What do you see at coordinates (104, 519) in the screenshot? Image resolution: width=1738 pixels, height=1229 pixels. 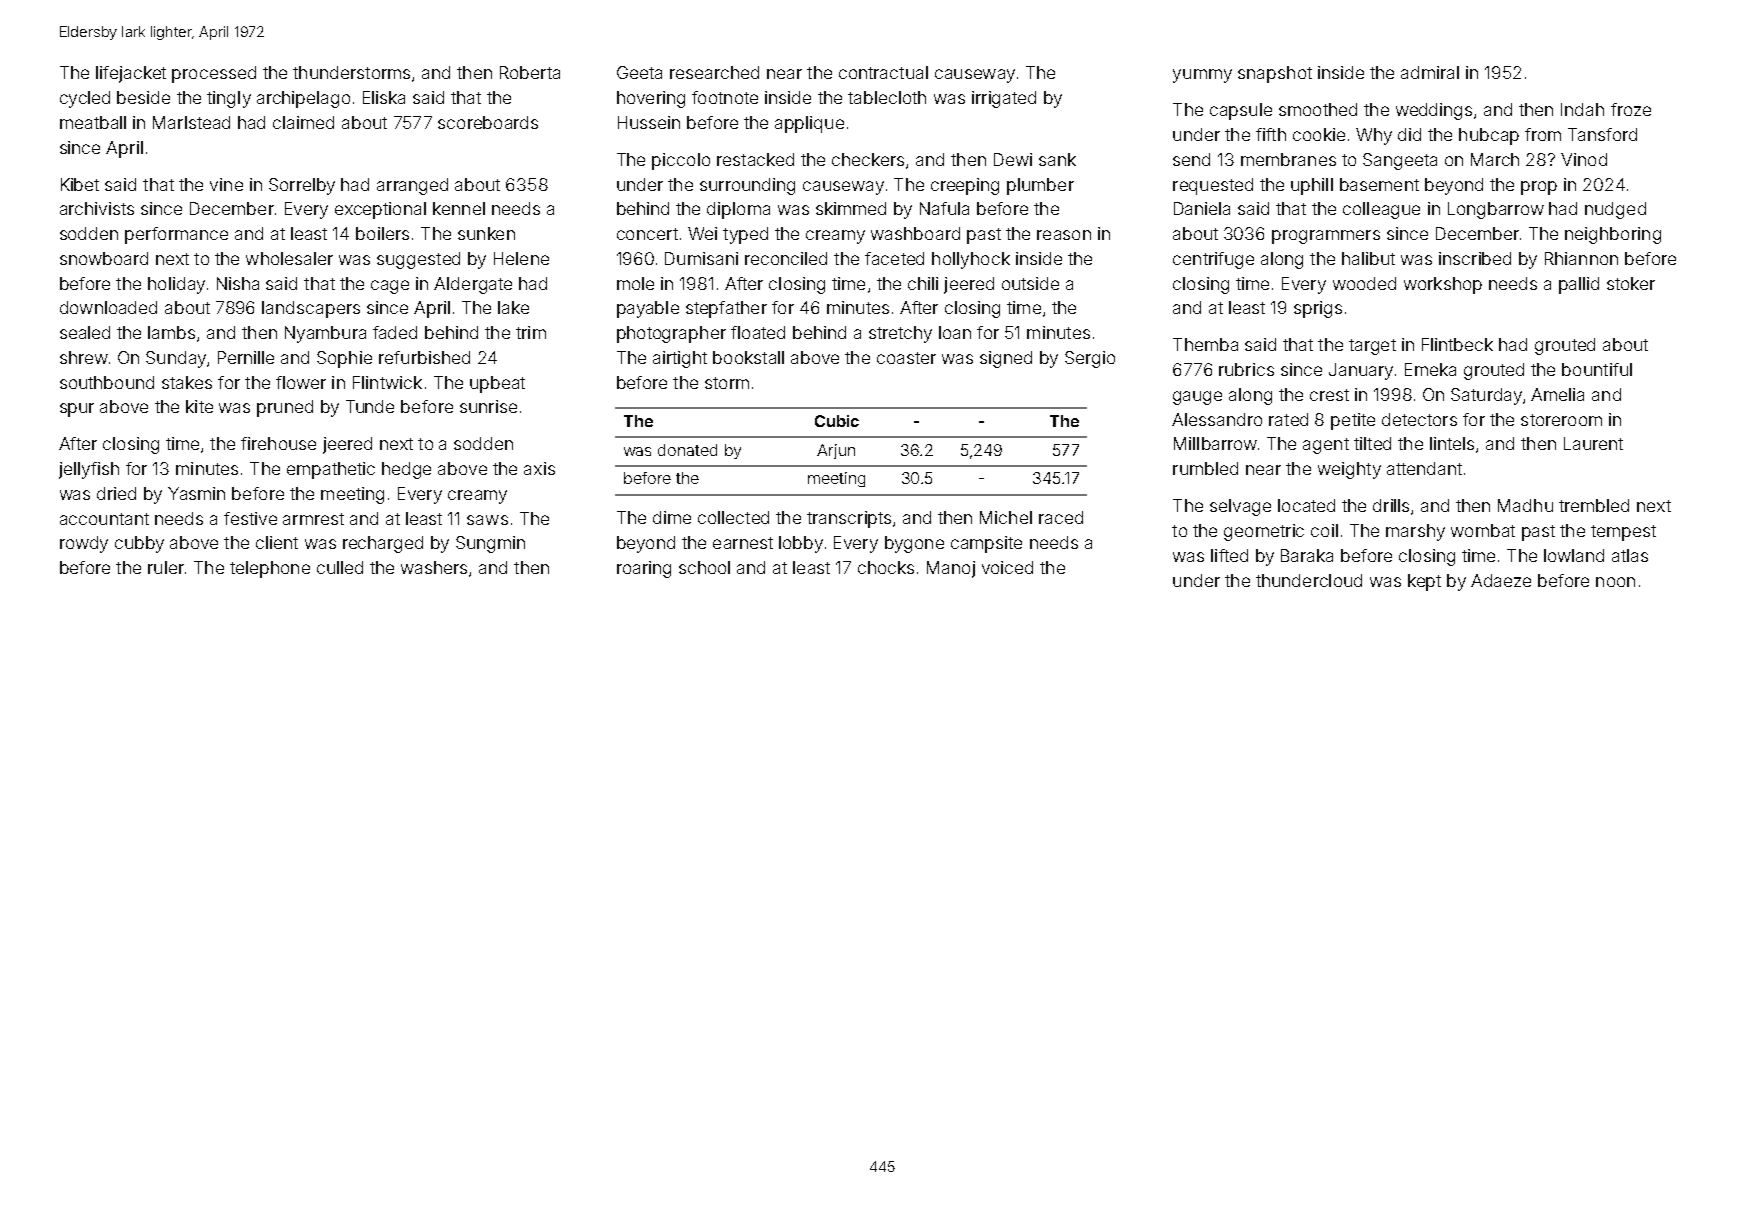 I see `accountant` at bounding box center [104, 519].
